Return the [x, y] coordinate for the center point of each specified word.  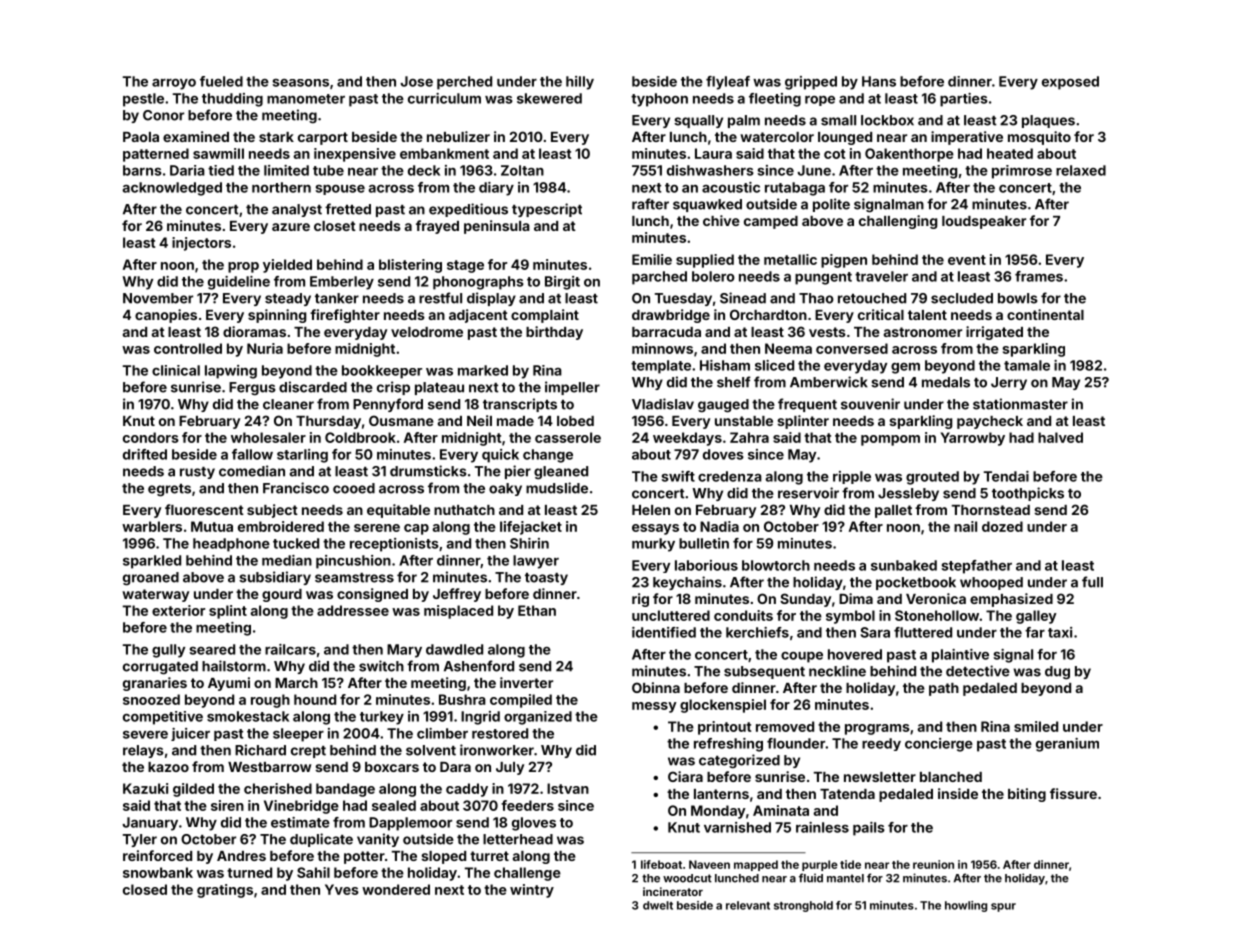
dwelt [658, 905]
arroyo [174, 84]
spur [1003, 907]
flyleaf [728, 83]
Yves [342, 889]
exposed [1070, 83]
